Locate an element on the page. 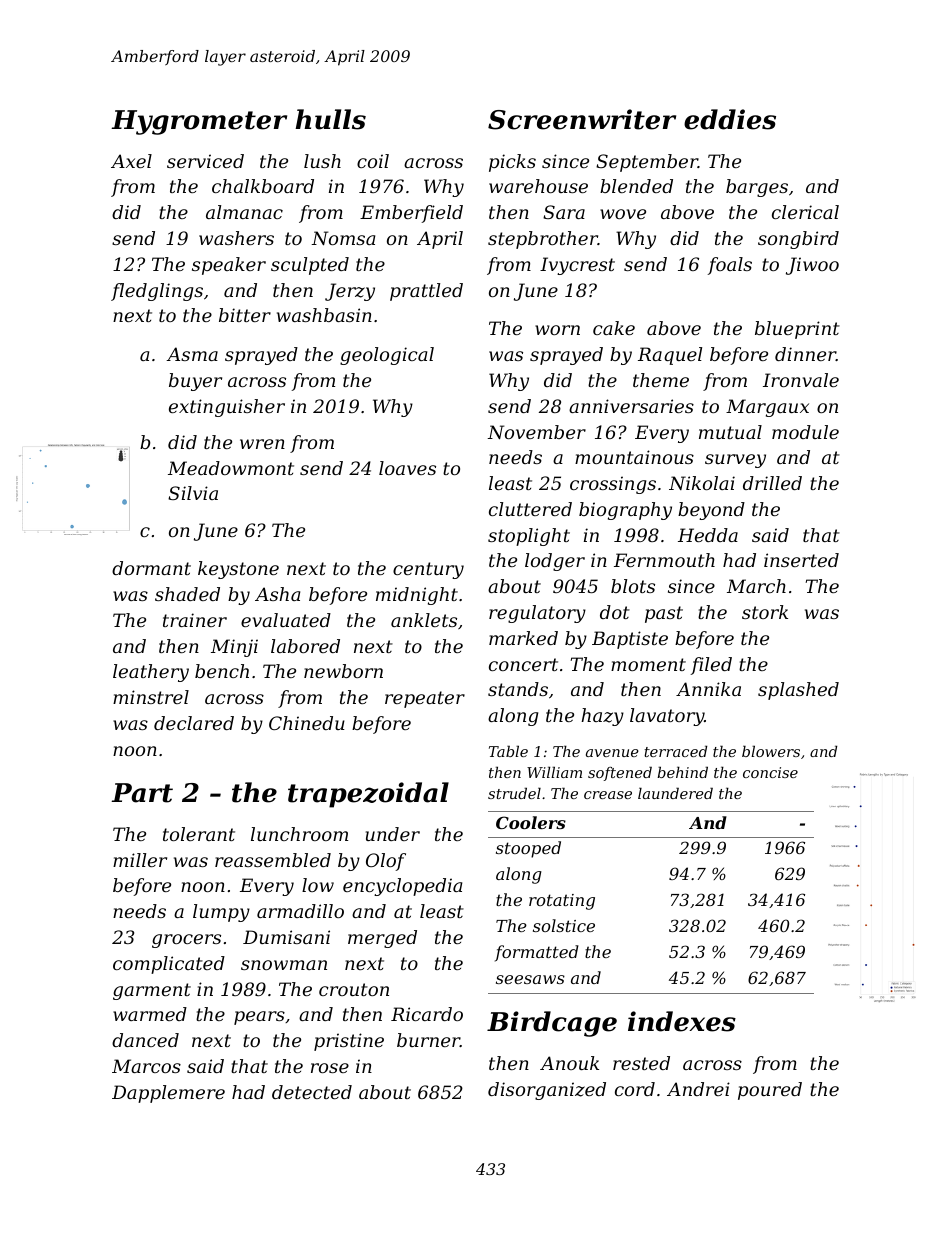 This document has height=1233, width=952. Emberfield is located at coordinates (411, 214).
